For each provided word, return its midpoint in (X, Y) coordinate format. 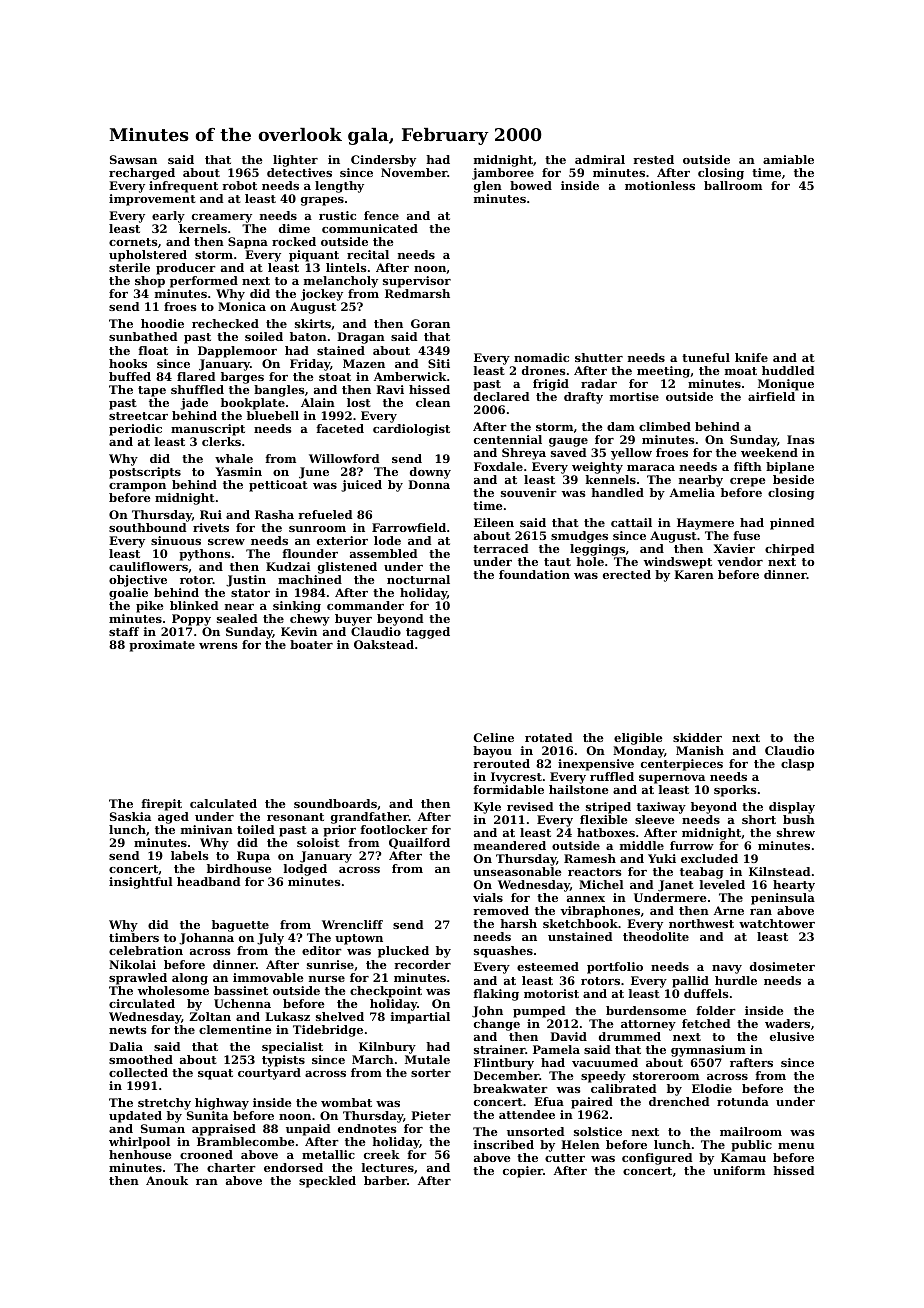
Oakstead (384, 644)
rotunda (743, 1101)
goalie (128, 594)
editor (322, 950)
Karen (694, 574)
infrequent (183, 187)
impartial (420, 1018)
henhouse (140, 1154)
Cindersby (383, 161)
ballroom (733, 185)
